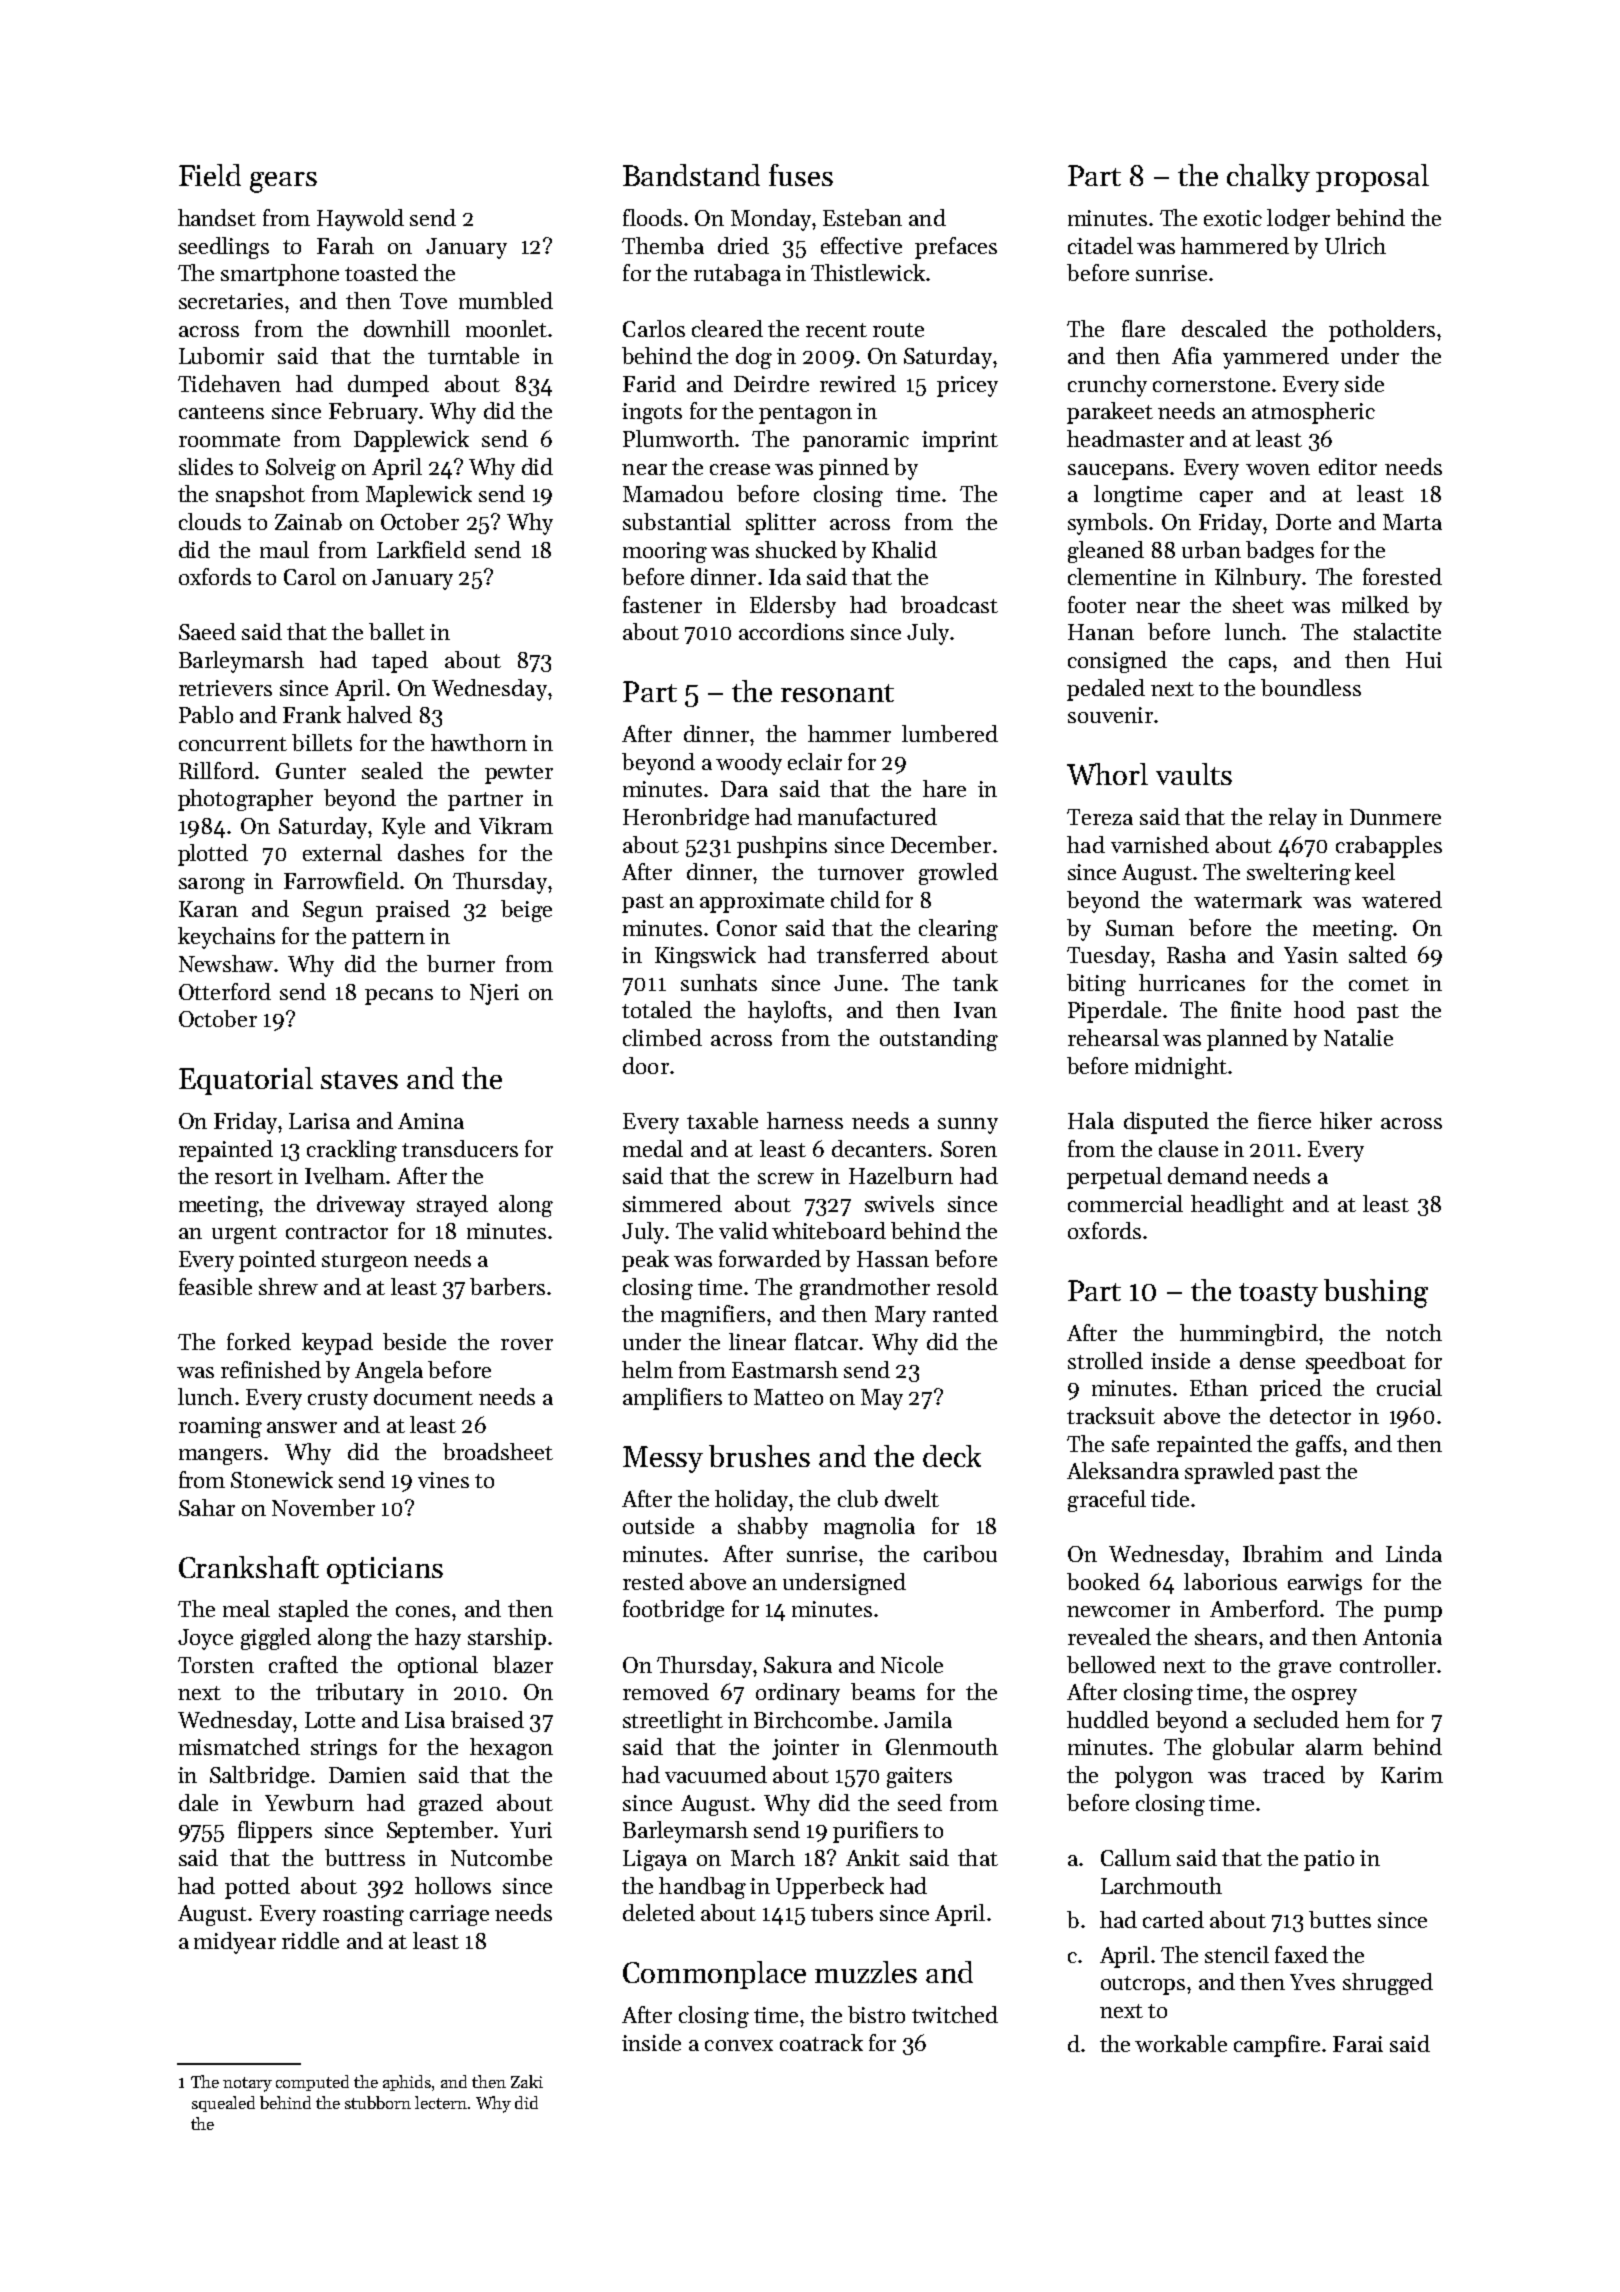  What do you see at coordinates (257, 1888) in the image?
I see `potted` at bounding box center [257, 1888].
